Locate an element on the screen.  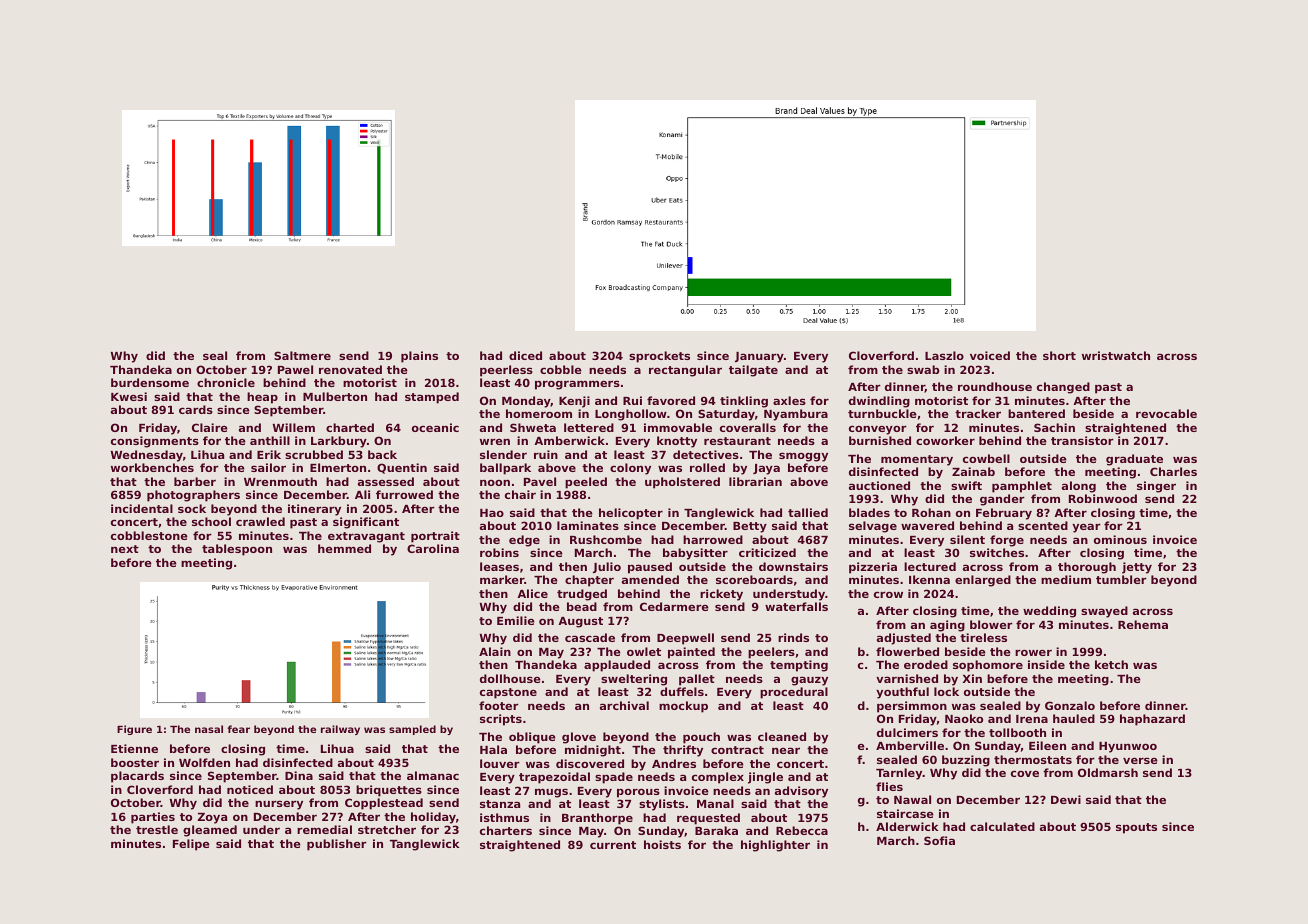
wristwatch is located at coordinates (1116, 355).
